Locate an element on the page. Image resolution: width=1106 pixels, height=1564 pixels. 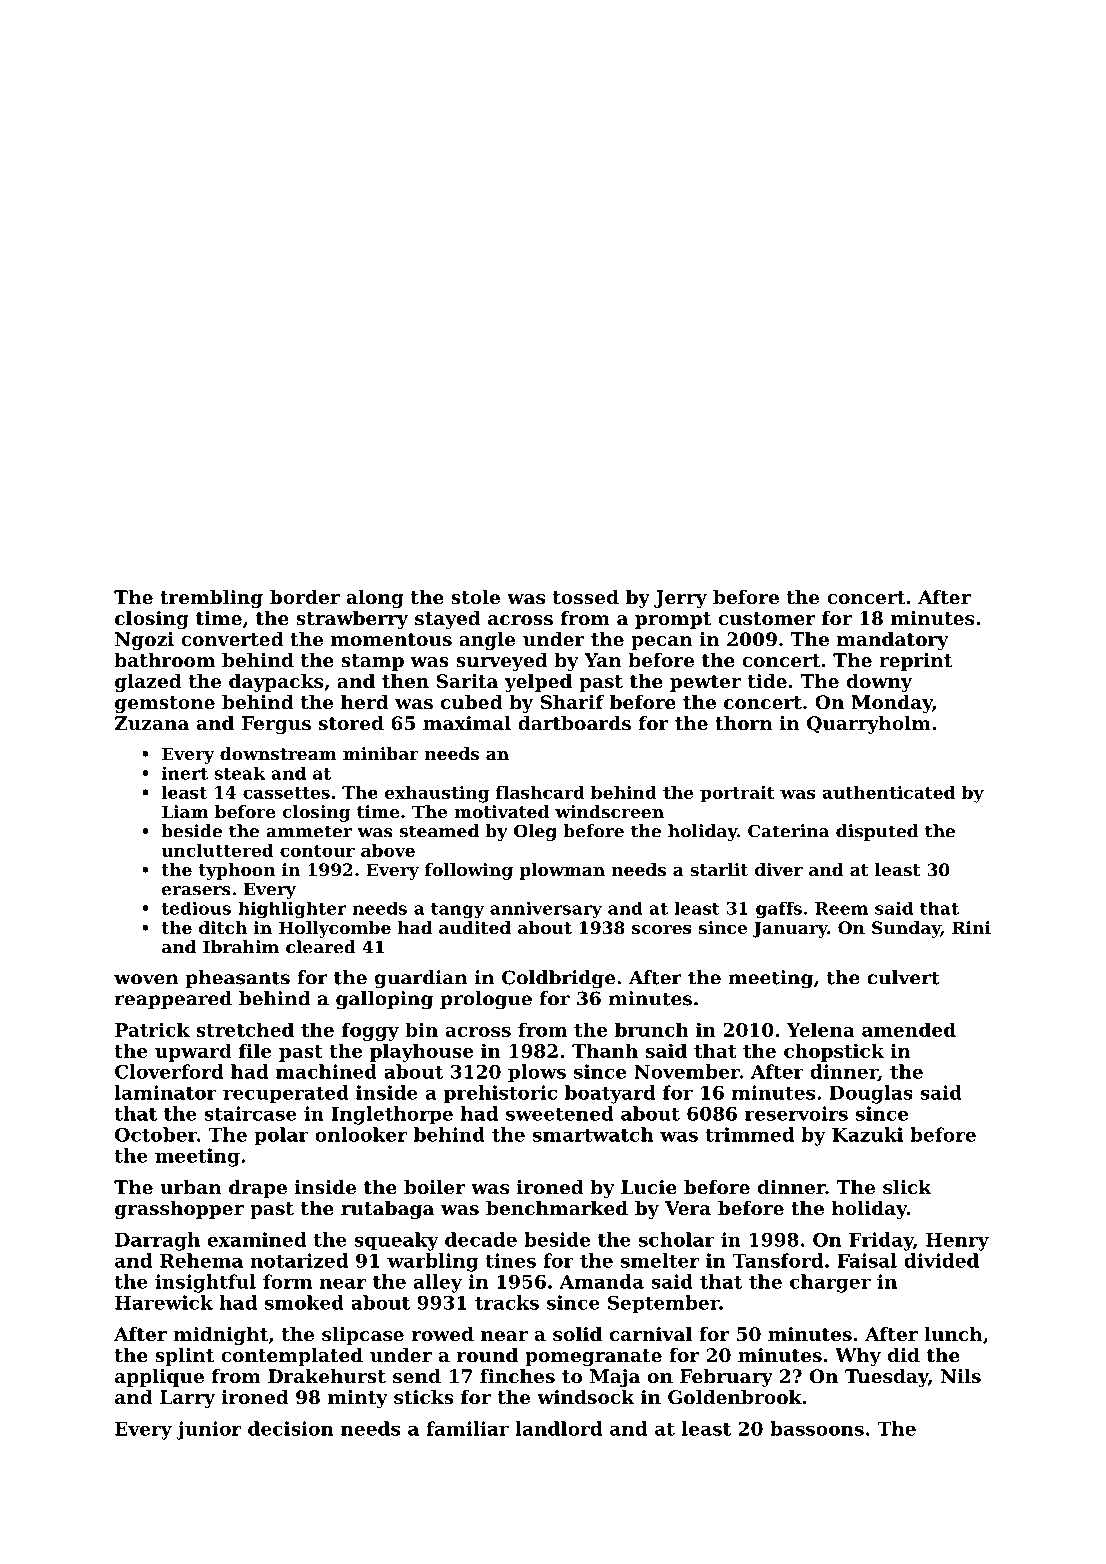
January is located at coordinates (790, 929).
